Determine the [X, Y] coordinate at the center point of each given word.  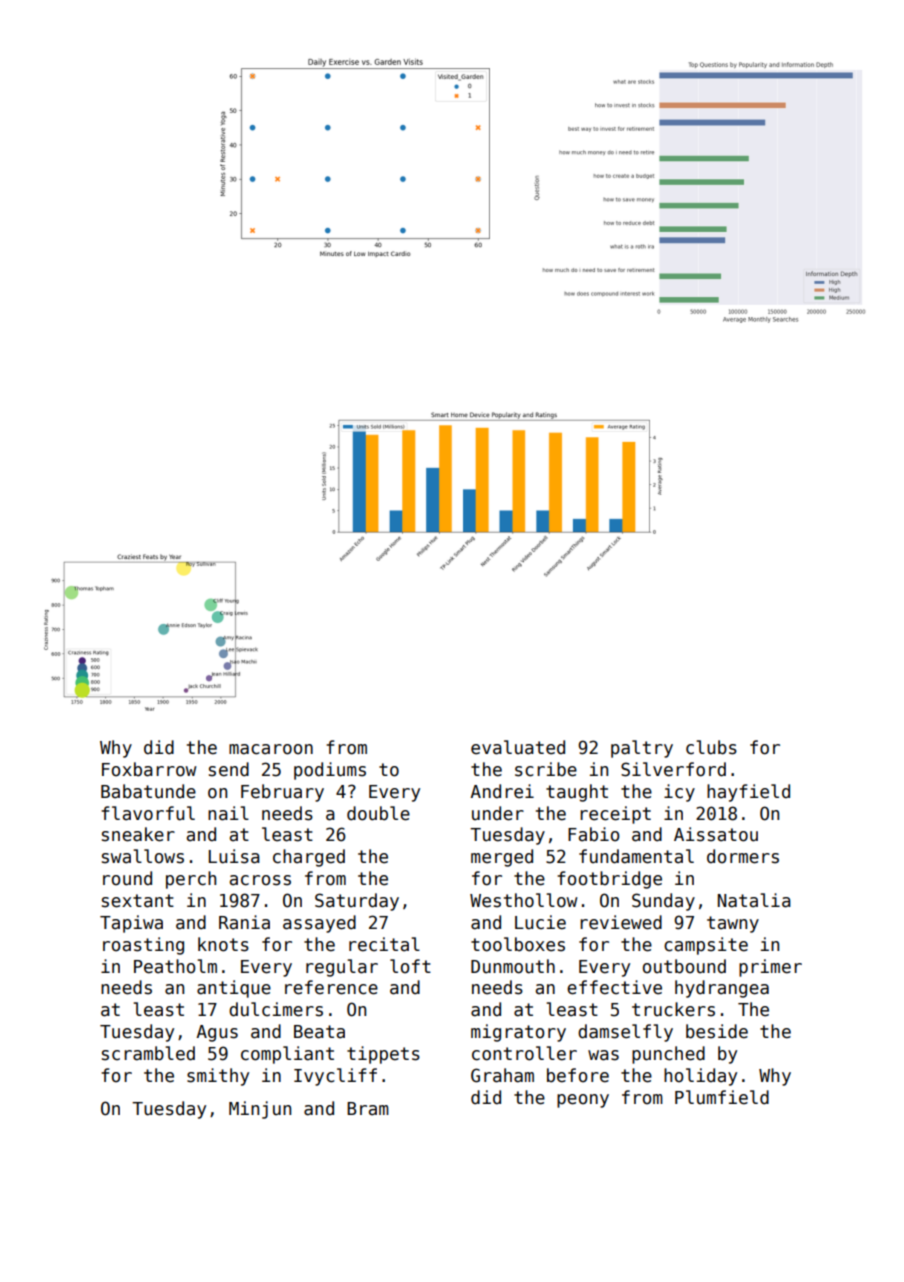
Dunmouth [513, 966]
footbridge [609, 880]
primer [770, 968]
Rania [244, 922]
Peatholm [175, 966]
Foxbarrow [149, 769]
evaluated [518, 747]
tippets [383, 1055]
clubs [711, 747]
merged [502, 858]
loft [410, 966]
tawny [733, 924]
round [127, 878]
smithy [218, 1077]
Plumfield [722, 1097]
